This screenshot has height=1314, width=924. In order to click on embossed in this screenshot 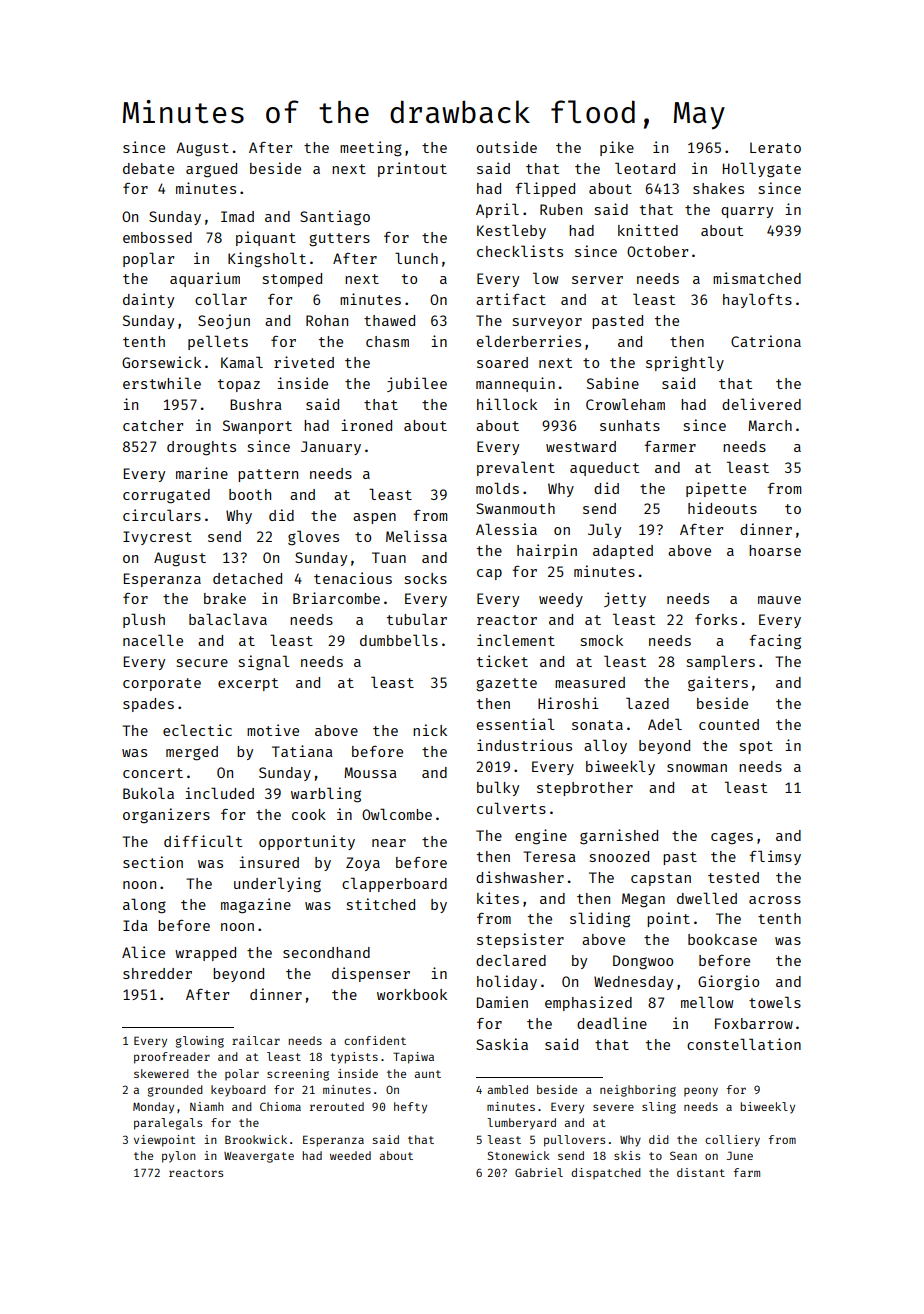, I will do `click(157, 237)`.
